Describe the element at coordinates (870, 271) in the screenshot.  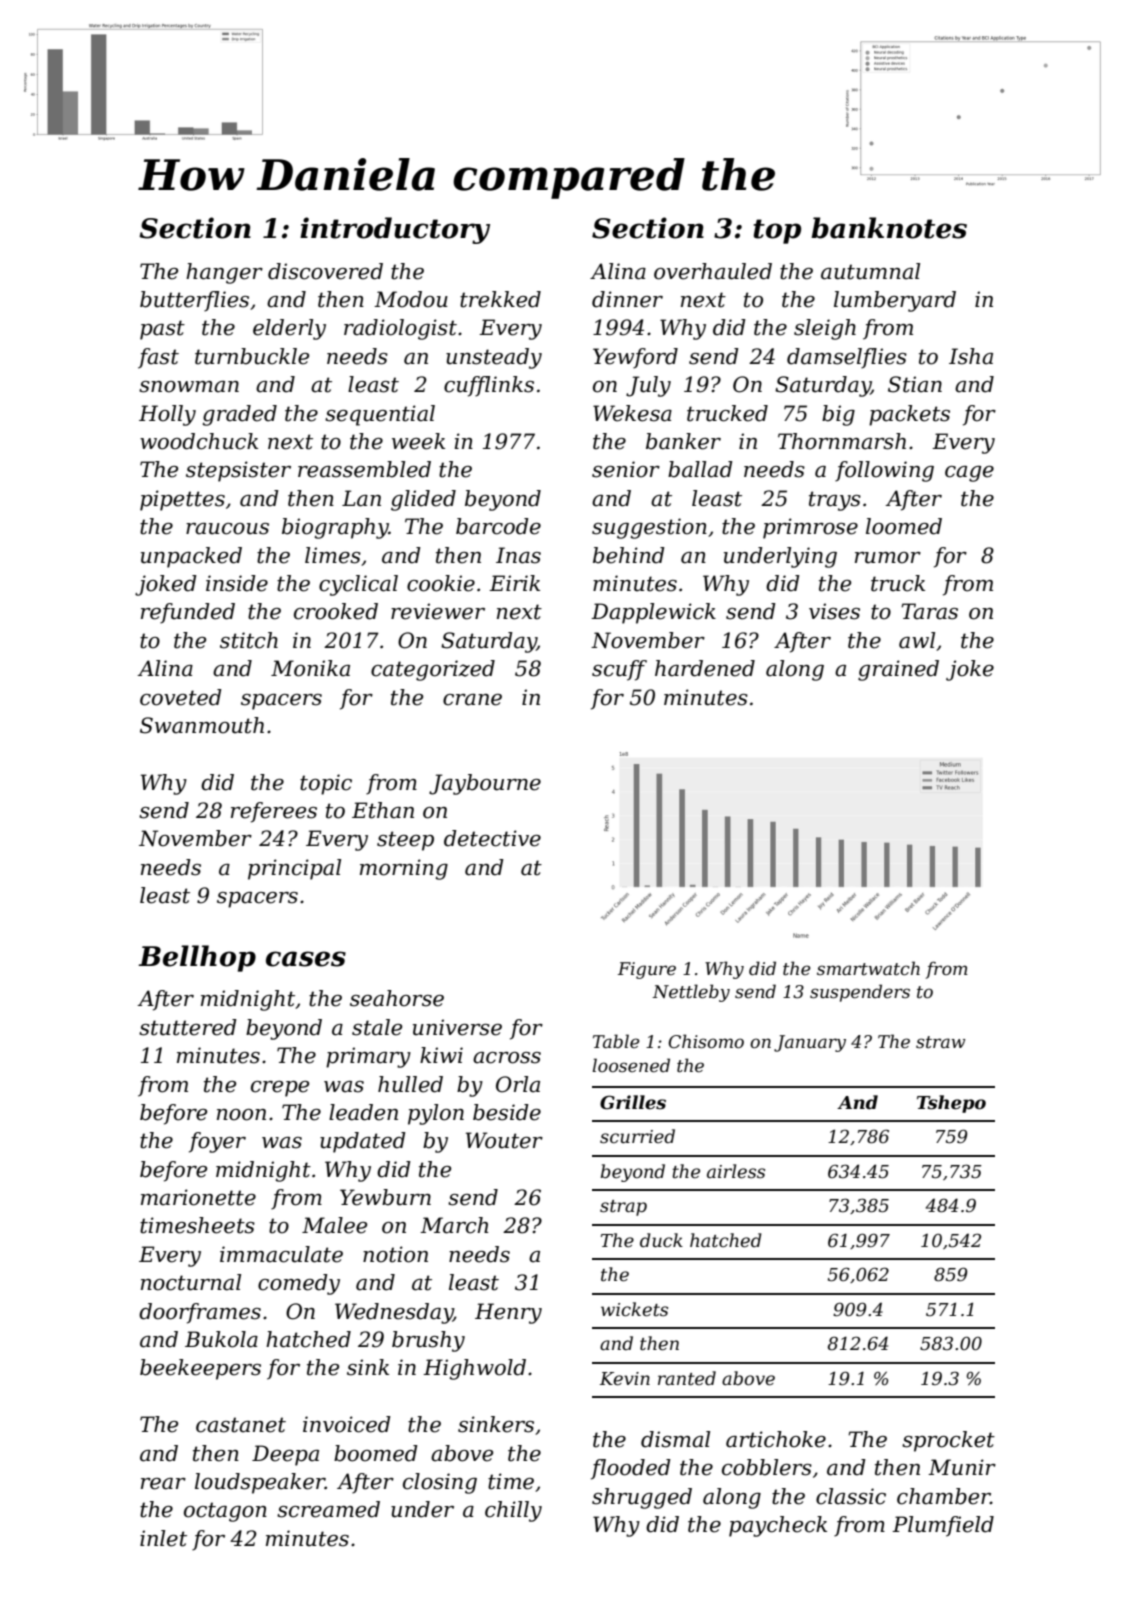
I see `autumnal` at that location.
